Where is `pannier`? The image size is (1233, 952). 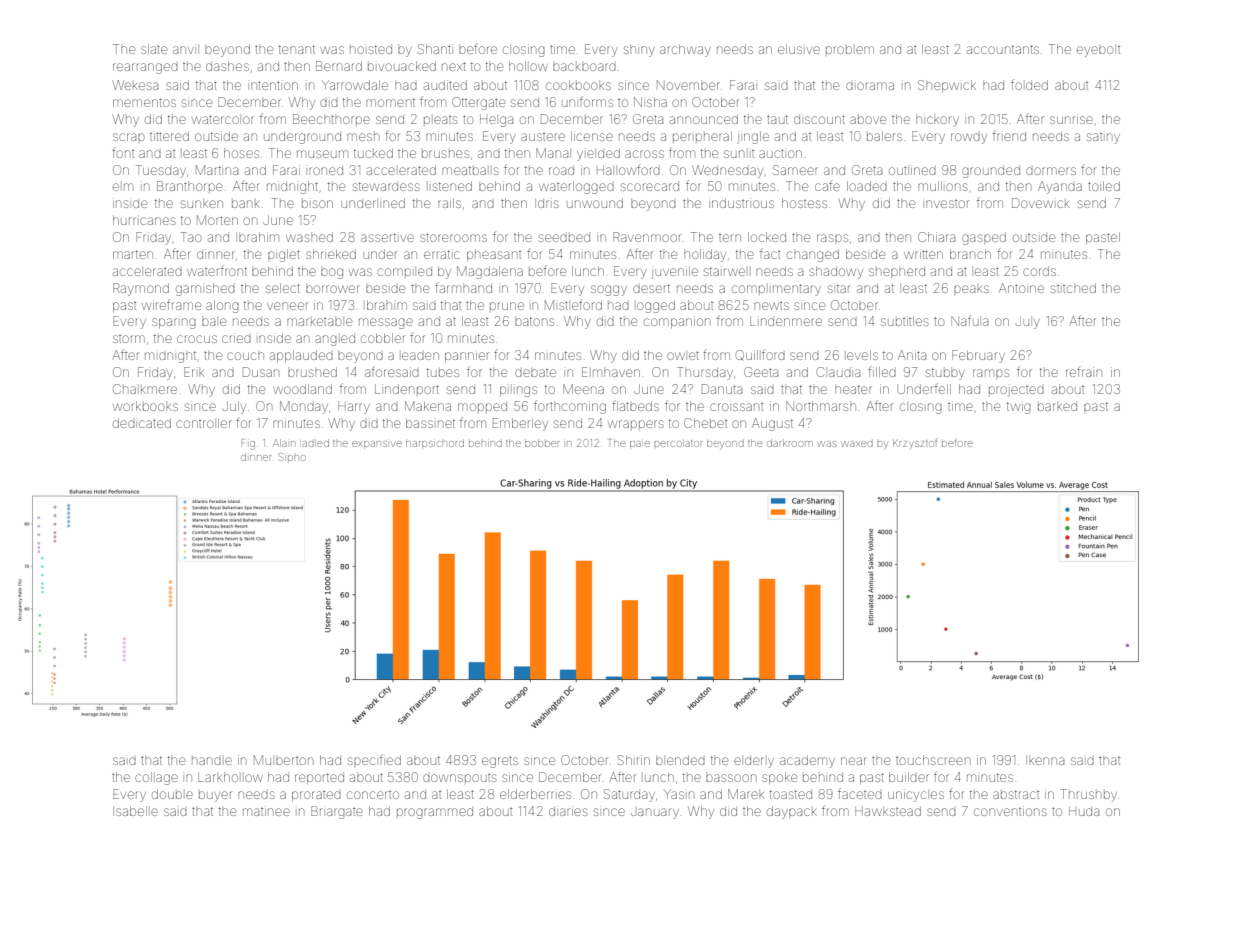 pannier is located at coordinates (467, 356).
